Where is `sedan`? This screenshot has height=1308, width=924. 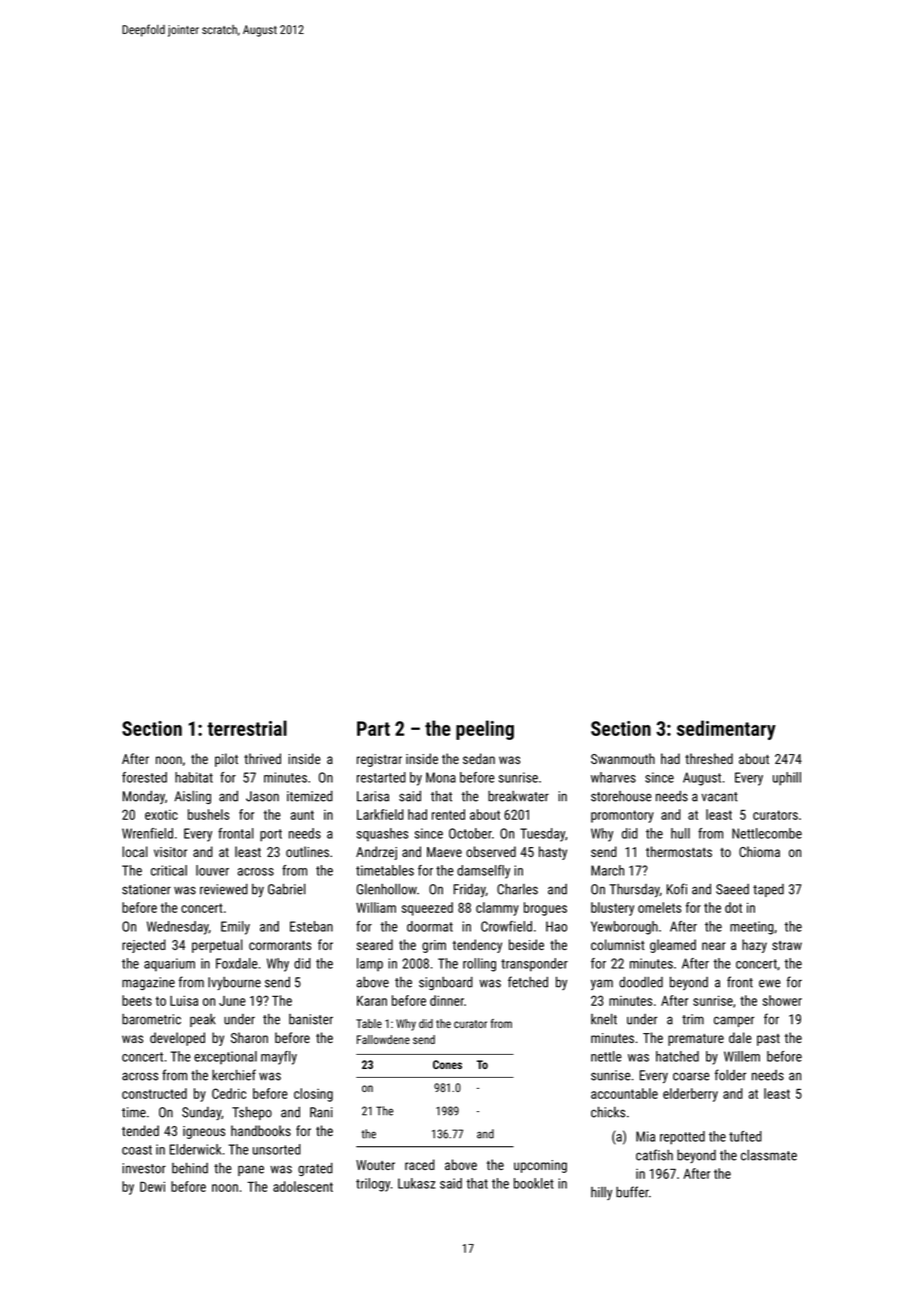 sedan is located at coordinates (479, 758).
